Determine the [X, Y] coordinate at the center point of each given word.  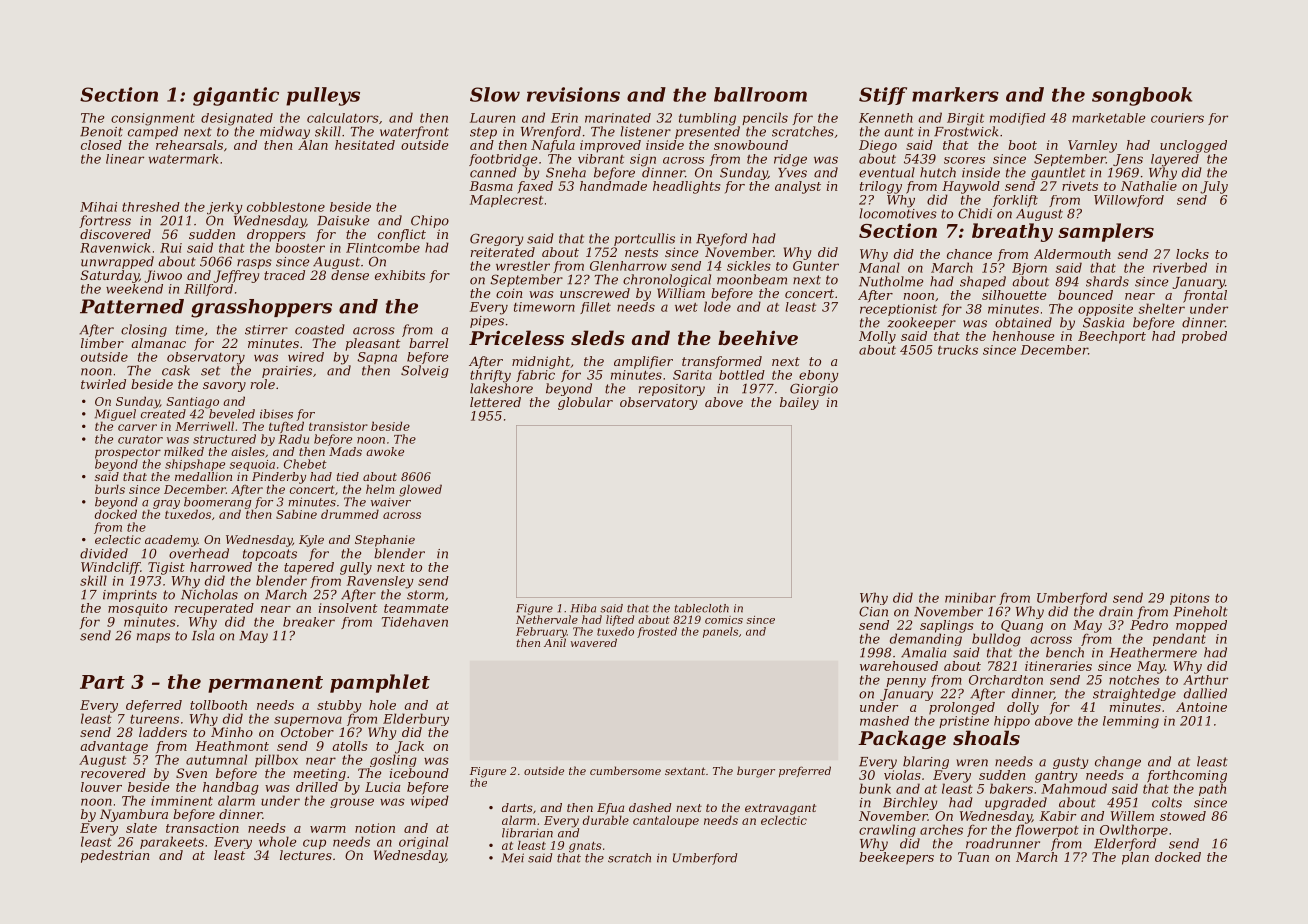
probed [1204, 337]
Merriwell [204, 426]
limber [102, 343]
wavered [594, 642]
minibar [970, 597]
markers [955, 94]
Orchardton [1006, 680]
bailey [799, 403]
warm [328, 829]
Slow [495, 94]
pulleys [323, 96]
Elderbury [416, 719]
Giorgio [814, 389]
